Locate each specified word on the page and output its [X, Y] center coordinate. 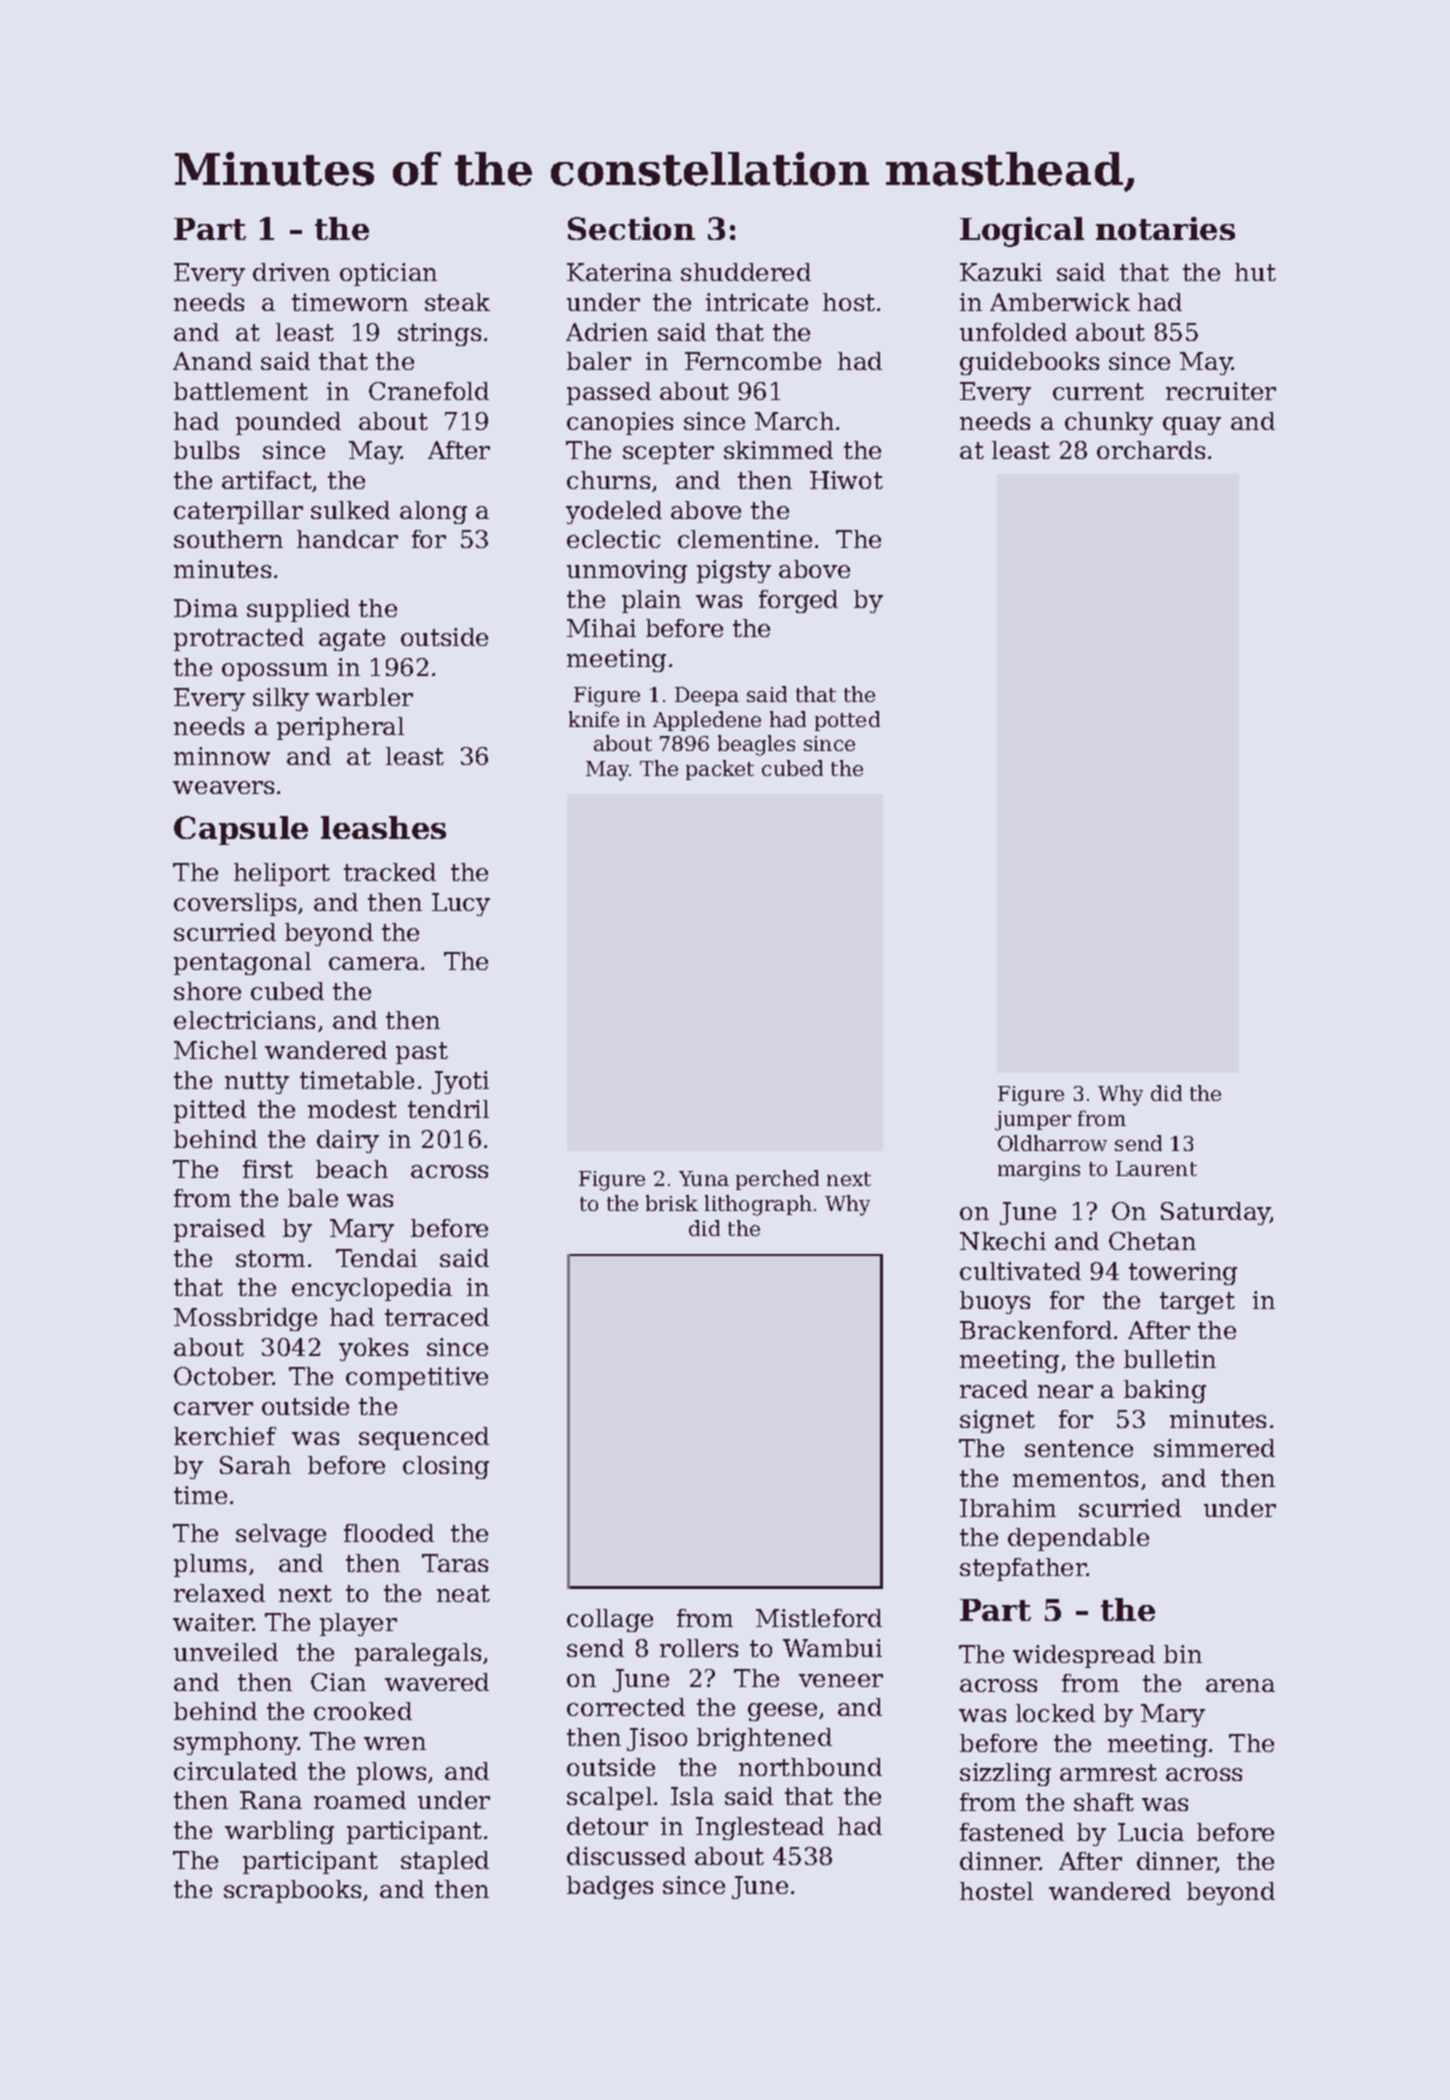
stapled [445, 1862]
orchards [1151, 450]
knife [594, 719]
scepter [668, 453]
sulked [350, 510]
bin [1183, 1654]
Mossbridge [245, 1319]
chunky [1109, 423]
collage [610, 1620]
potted [847, 721]
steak [457, 302]
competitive [417, 1378]
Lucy [461, 904]
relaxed [219, 1593]
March [794, 421]
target [1197, 1303]
